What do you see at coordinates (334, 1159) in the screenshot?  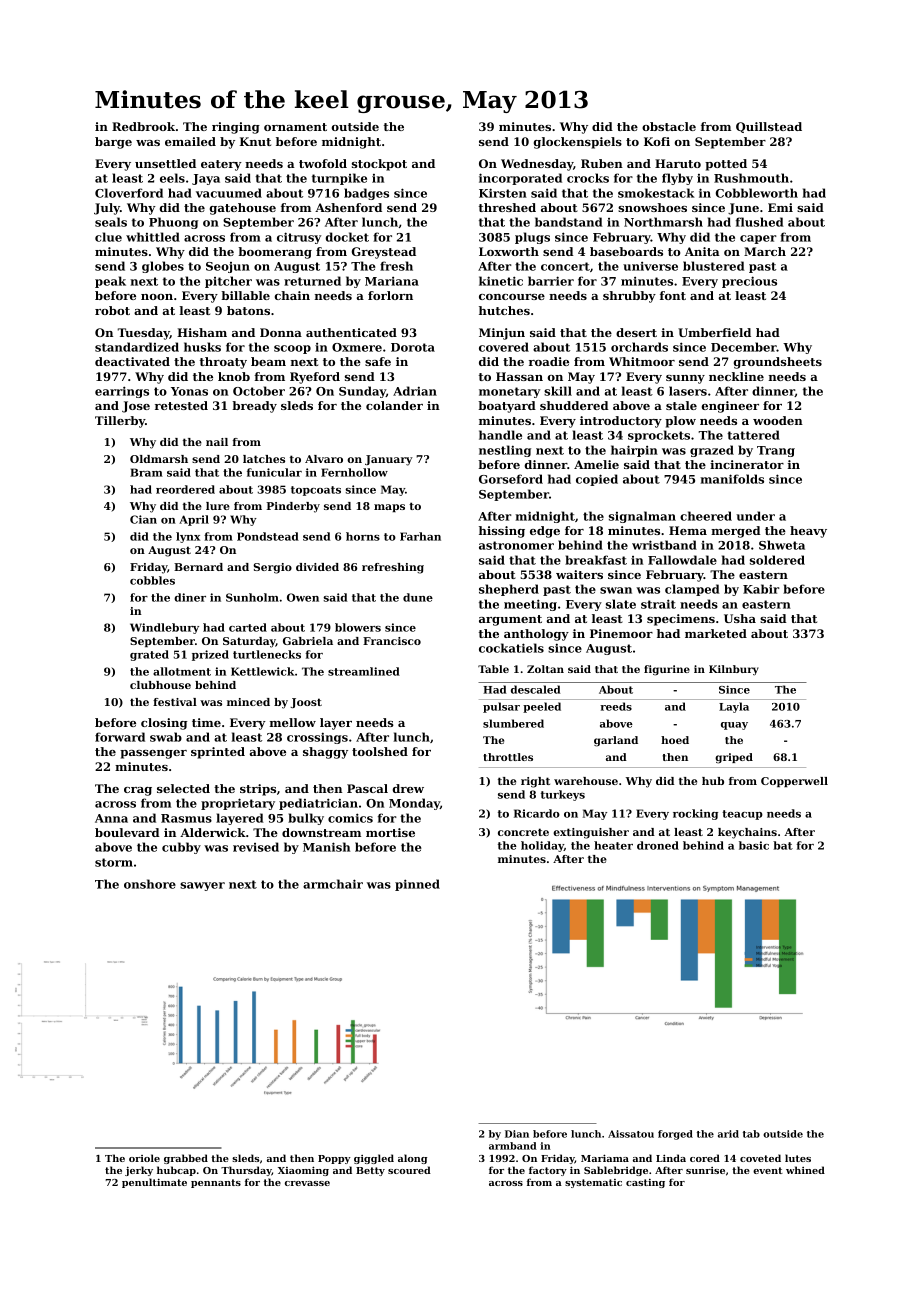 I see `Poppy` at bounding box center [334, 1159].
